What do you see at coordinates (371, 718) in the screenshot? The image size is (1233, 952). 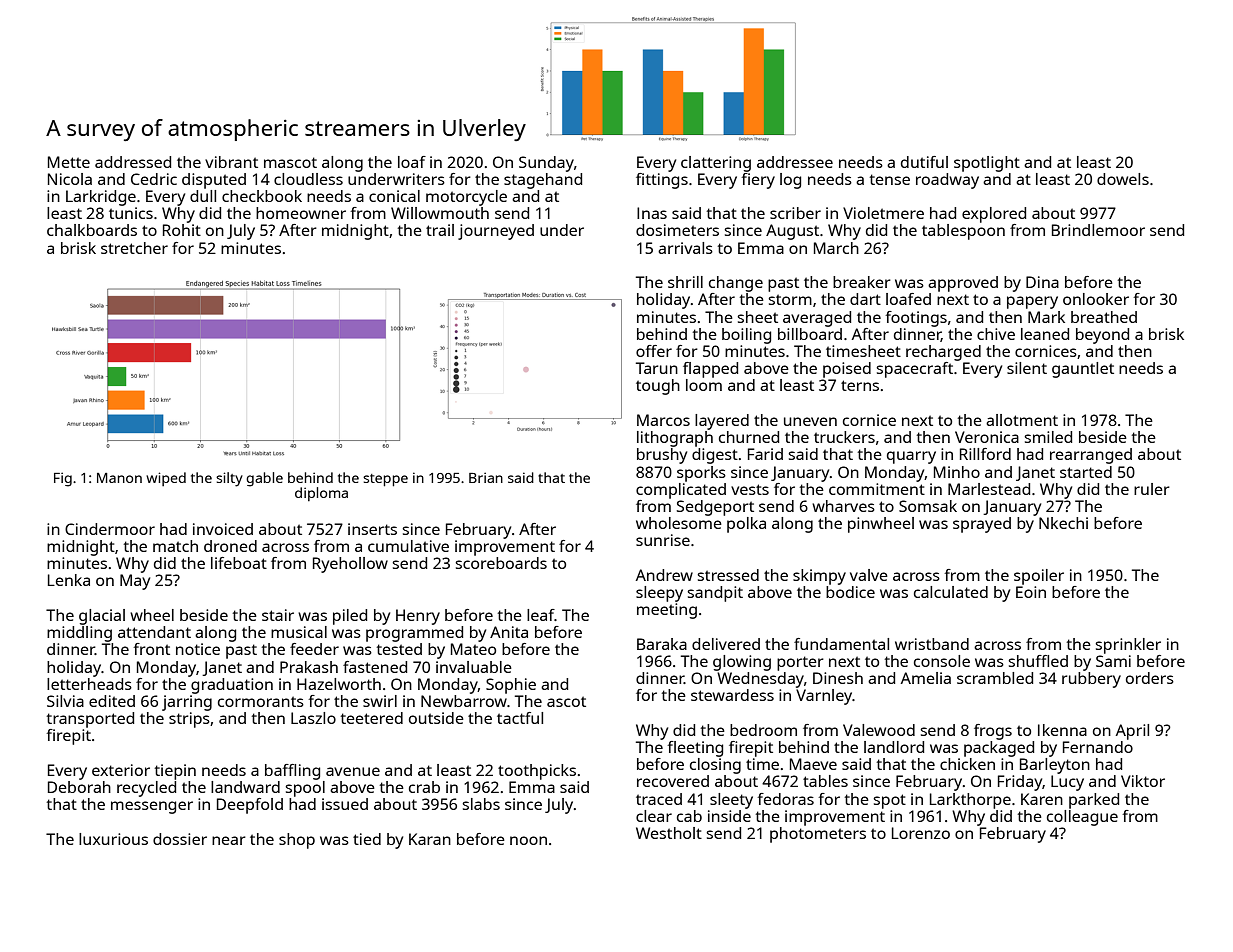 I see `teetered` at bounding box center [371, 718].
